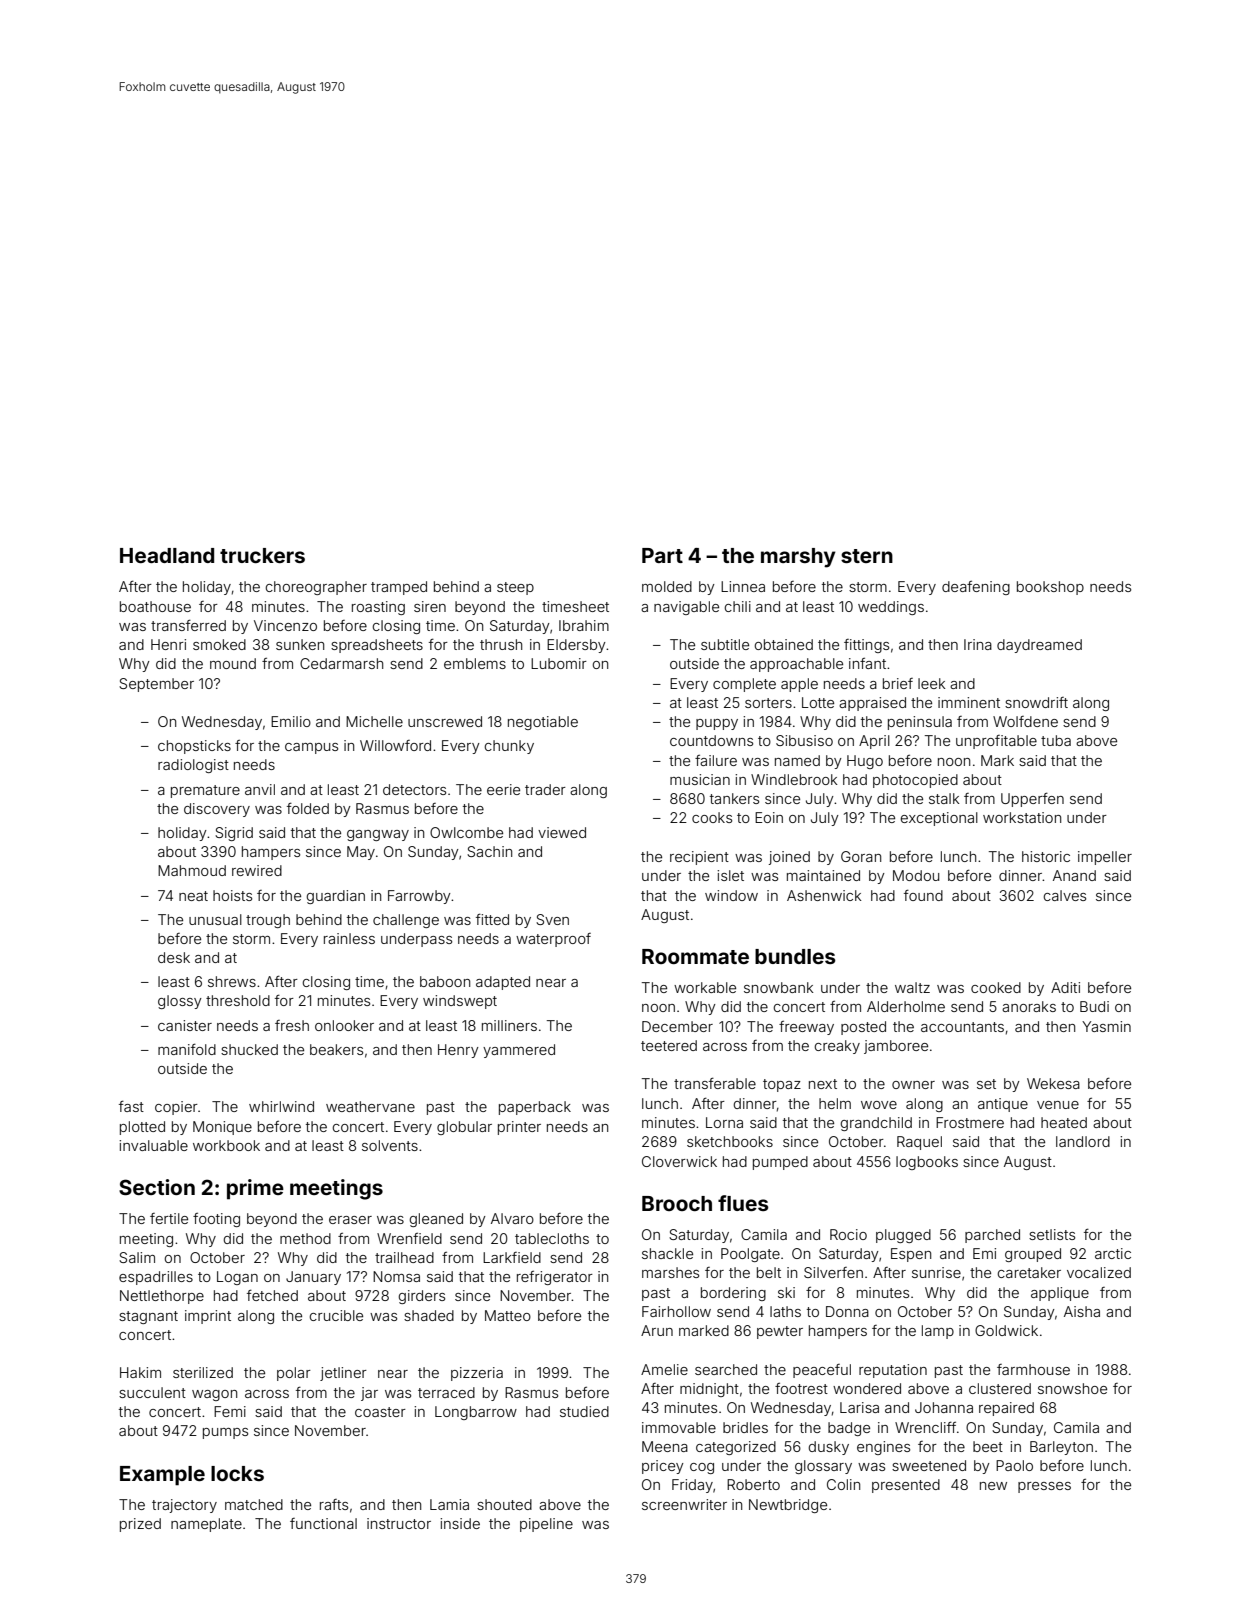  I want to click on Mahmoud, so click(192, 870).
